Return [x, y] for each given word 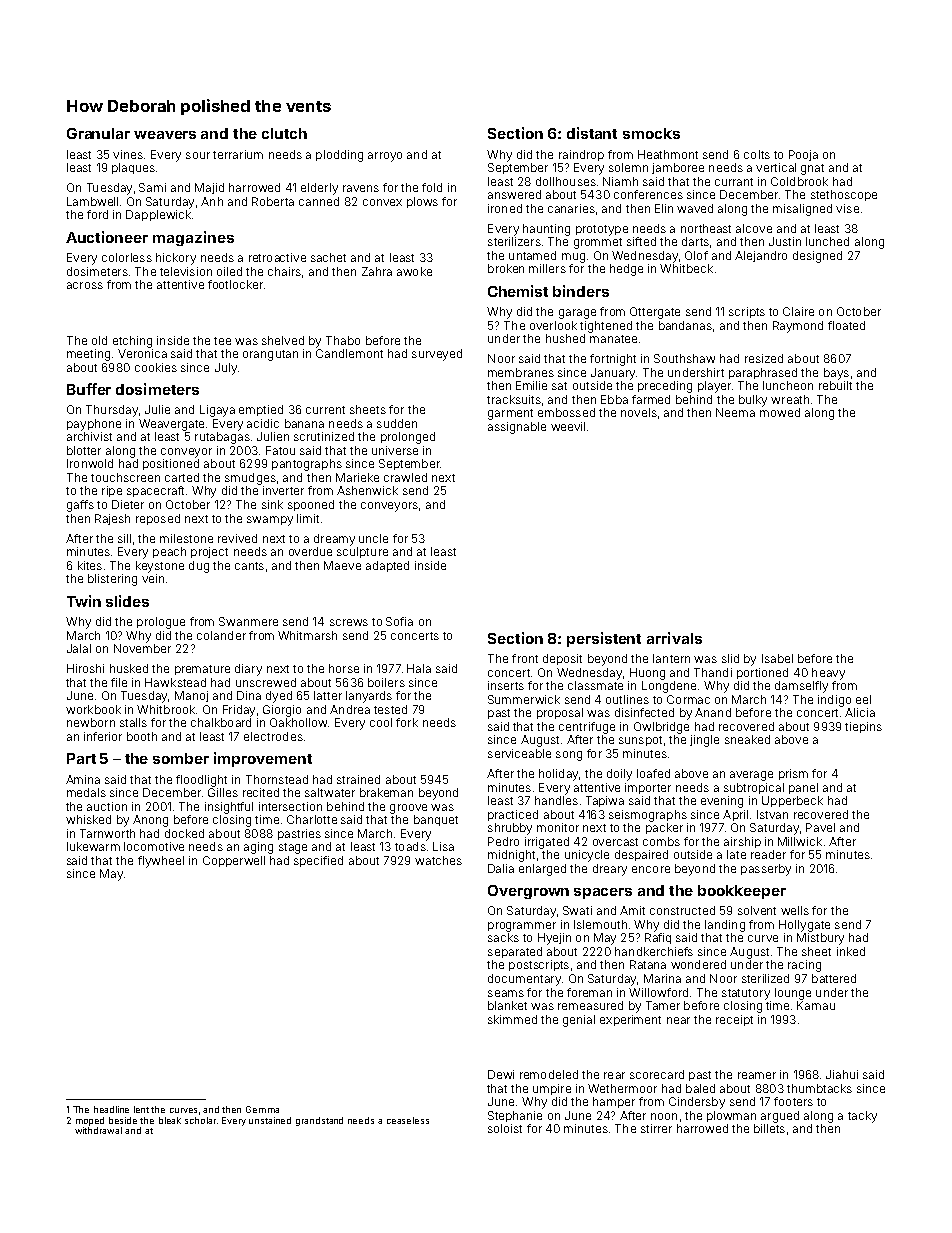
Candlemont [349, 353]
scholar [200, 1120]
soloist [505, 1128]
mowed [780, 412]
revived [237, 538]
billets [769, 1128]
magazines [193, 238]
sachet [328, 257]
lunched [827, 241]
